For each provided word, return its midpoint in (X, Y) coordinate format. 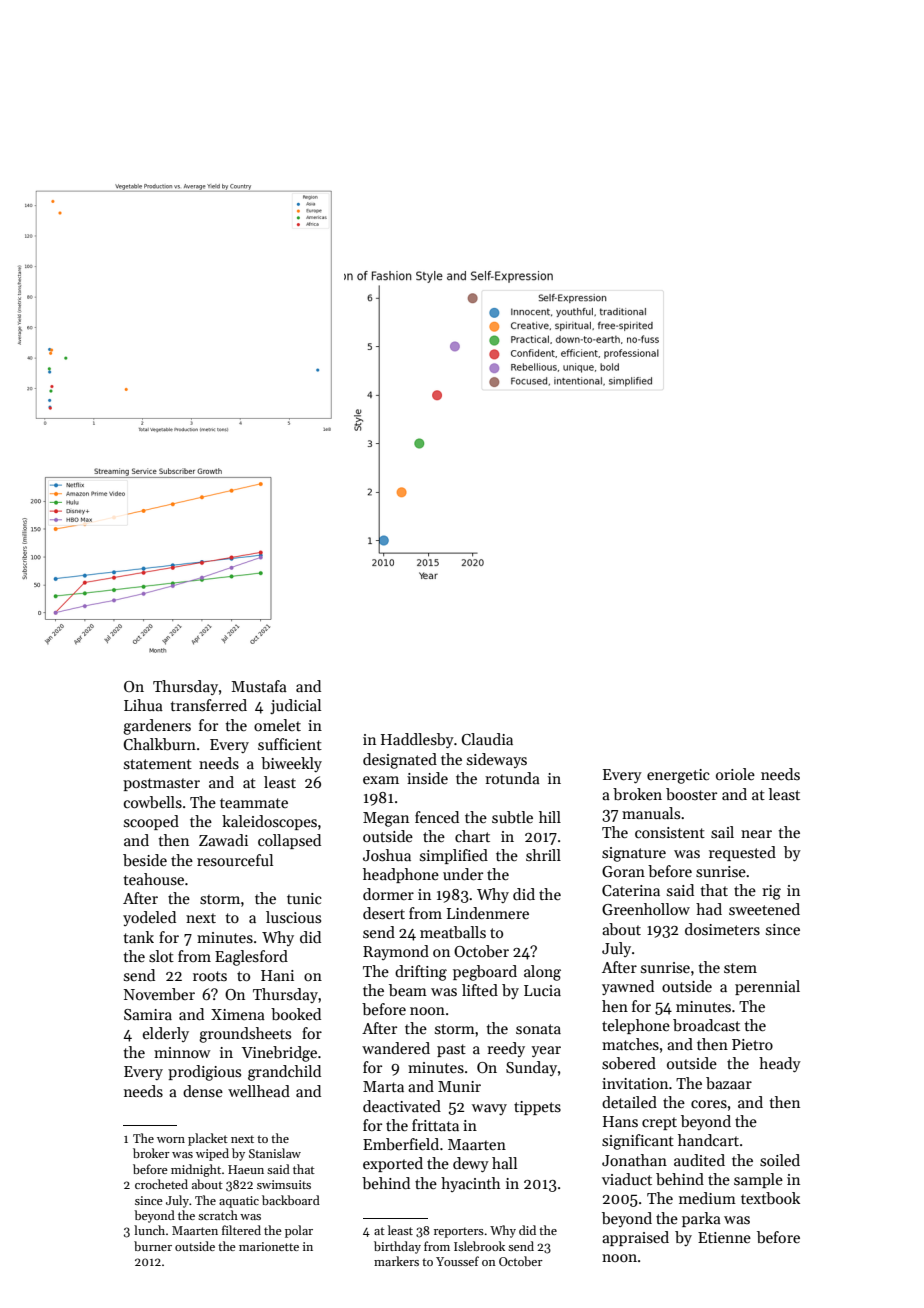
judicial (295, 706)
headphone (401, 875)
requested (742, 853)
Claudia (487, 739)
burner (153, 1246)
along (542, 973)
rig (771, 892)
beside (145, 860)
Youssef (457, 1261)
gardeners (157, 727)
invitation (635, 1083)
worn (171, 1140)
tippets (537, 1108)
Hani (277, 975)
